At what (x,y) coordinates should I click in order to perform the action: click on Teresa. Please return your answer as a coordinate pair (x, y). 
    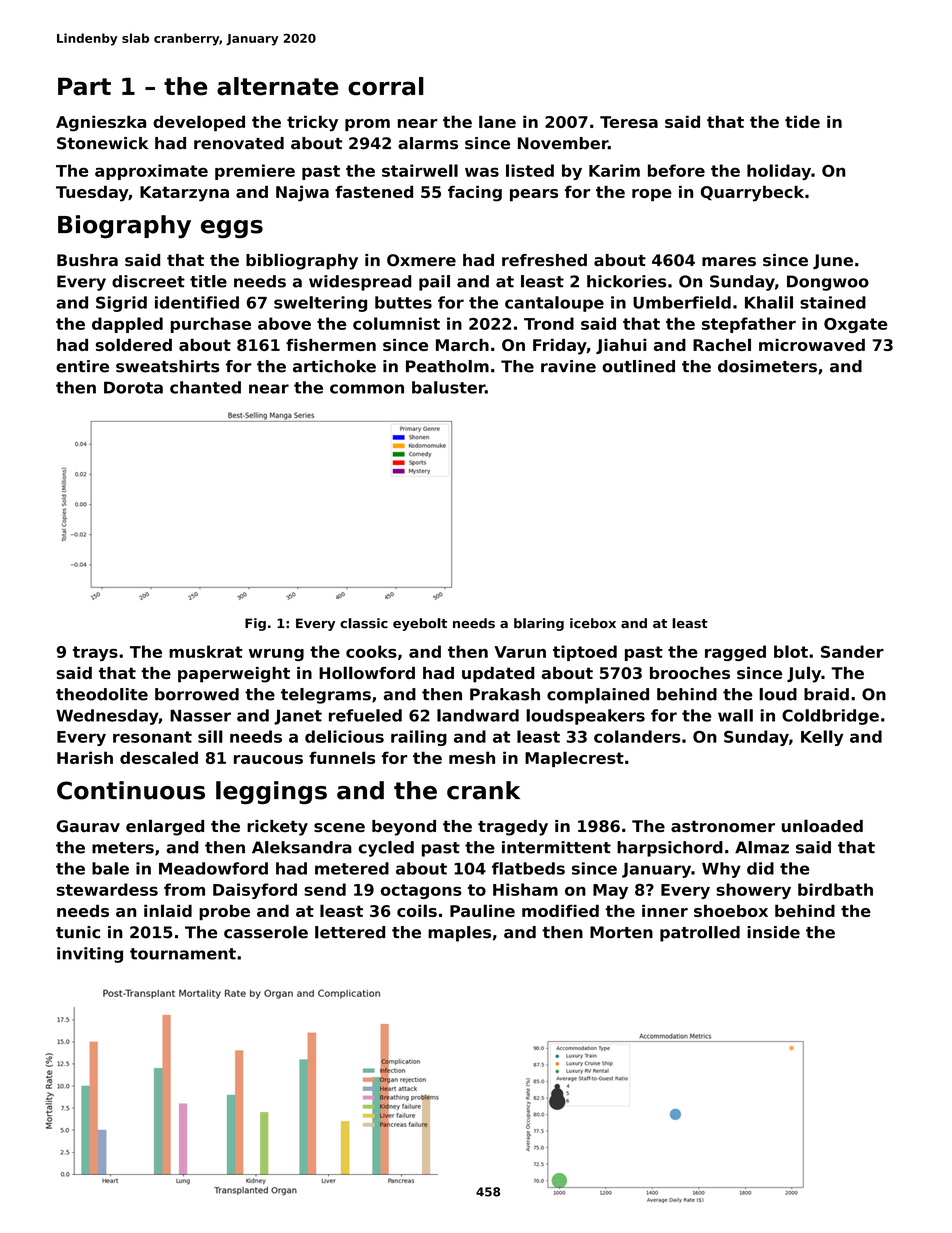
    Looking at the image, I should click on (629, 122).
